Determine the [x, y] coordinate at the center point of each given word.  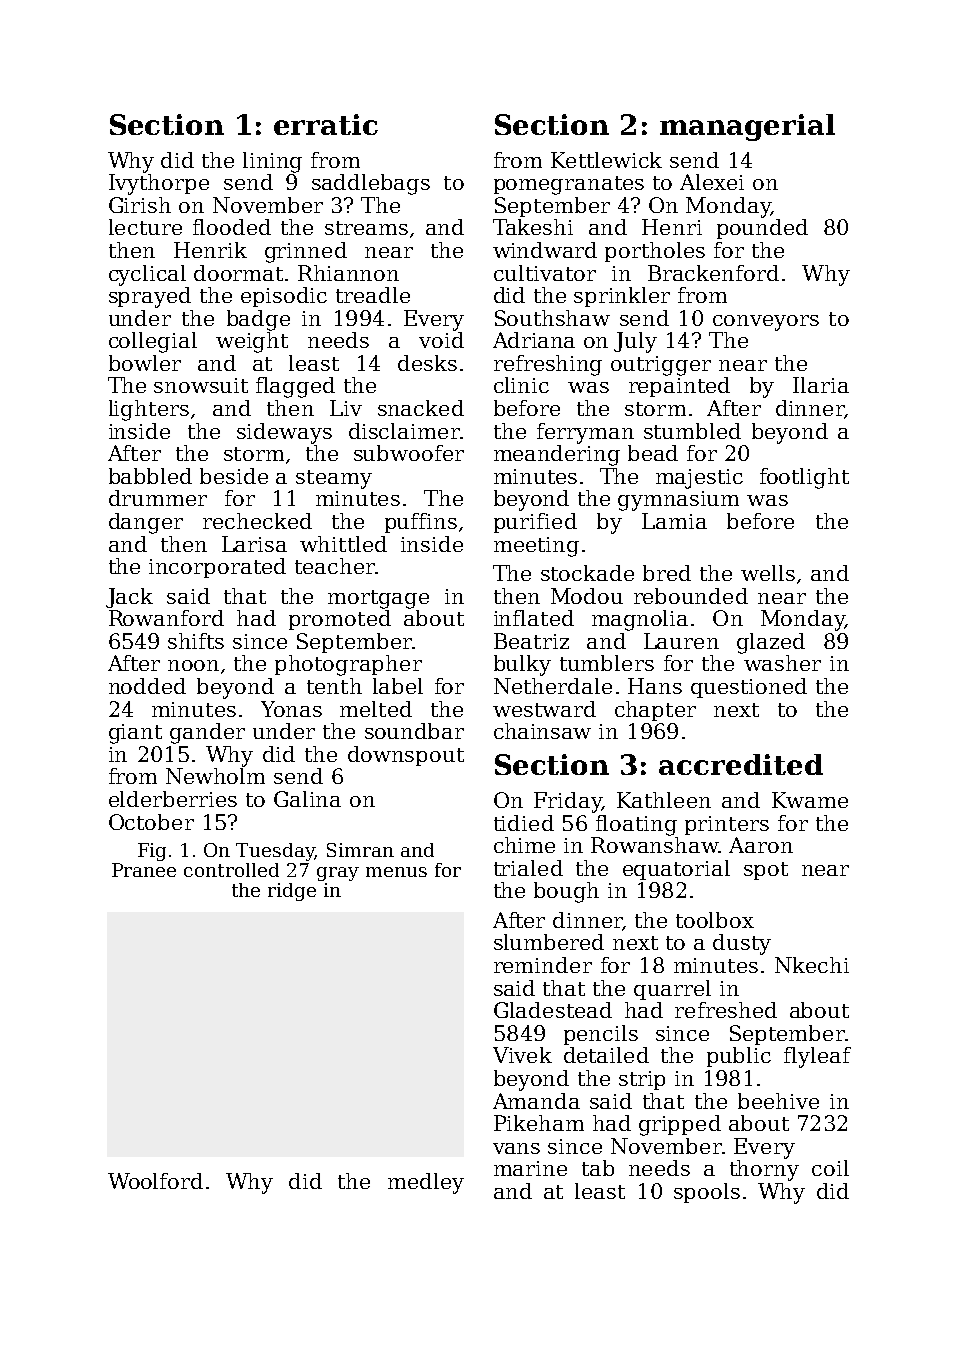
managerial [747, 127]
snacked [421, 408]
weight [252, 342]
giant [135, 734]
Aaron [761, 845]
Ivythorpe [159, 184]
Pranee [144, 870]
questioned [749, 688]
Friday [568, 802]
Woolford [155, 1181]
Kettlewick [606, 160]
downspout [406, 756]
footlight [804, 478]
